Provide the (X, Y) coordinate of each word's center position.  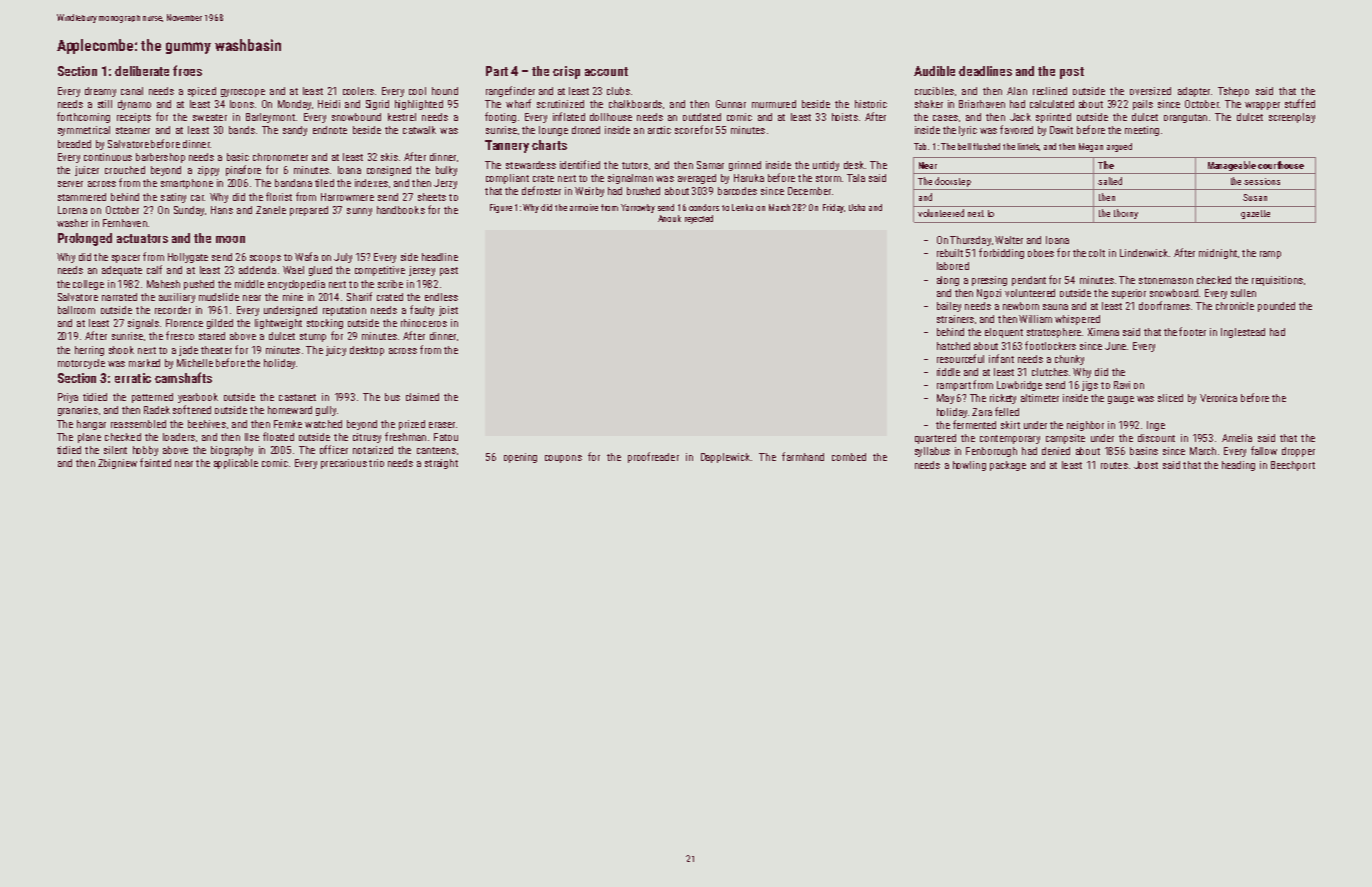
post (1072, 73)
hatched (953, 346)
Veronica (1218, 398)
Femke (288, 424)
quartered (935, 439)
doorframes (1164, 305)
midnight (1218, 254)
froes (187, 70)
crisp (566, 72)
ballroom (76, 310)
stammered (82, 197)
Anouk (669, 218)
